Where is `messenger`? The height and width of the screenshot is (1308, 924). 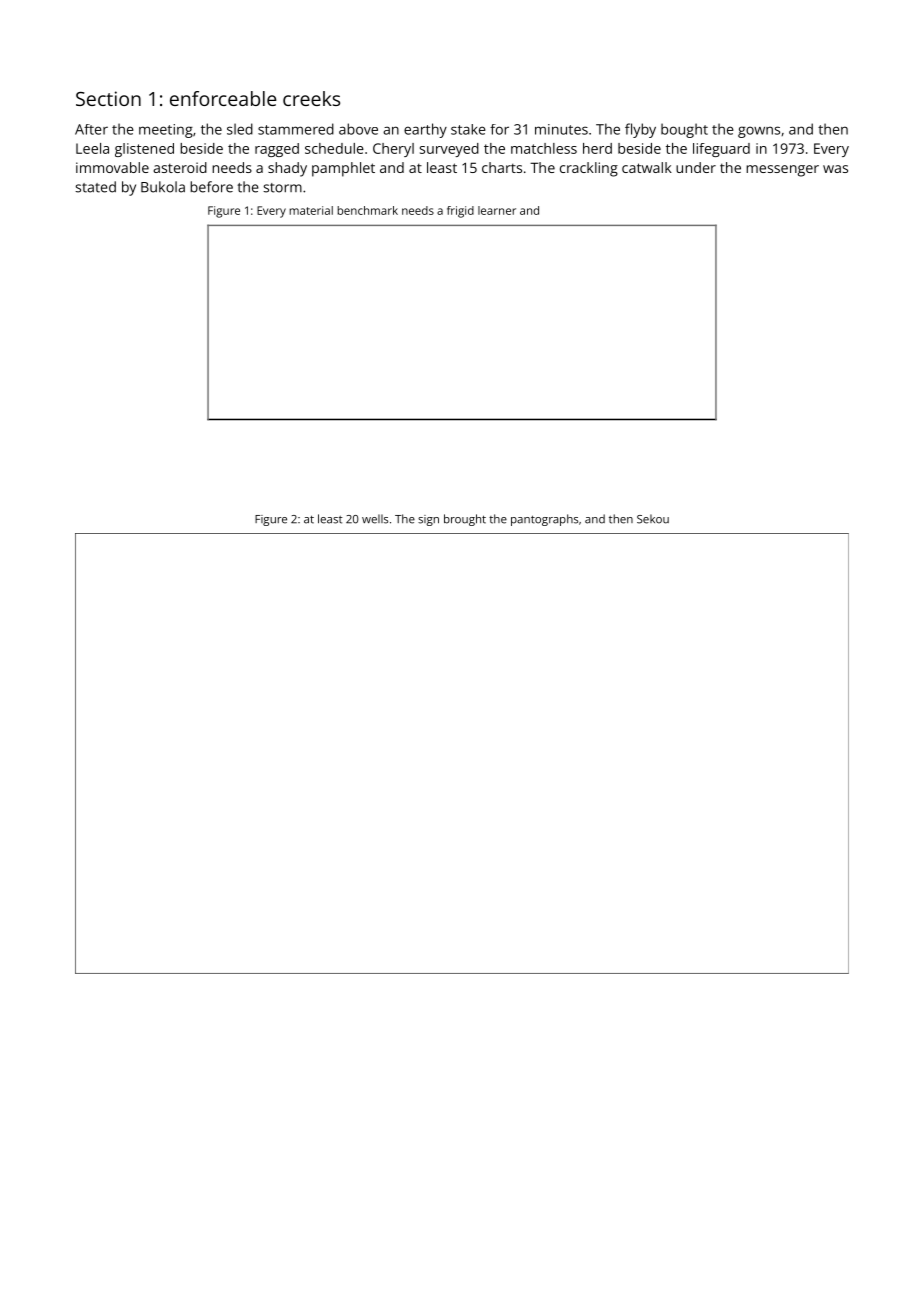 messenger is located at coordinates (782, 171).
